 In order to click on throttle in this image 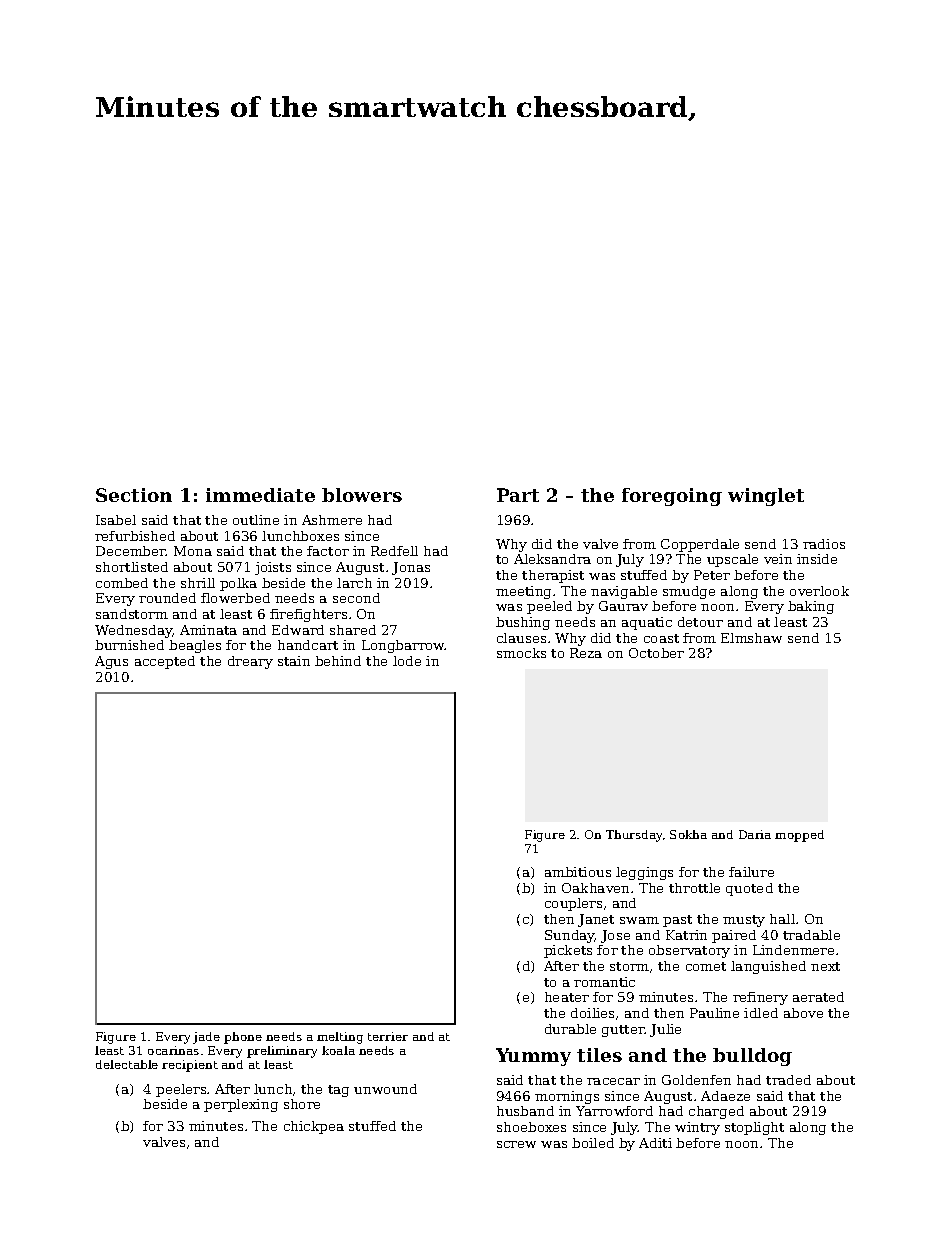, I will do `click(694, 888)`.
